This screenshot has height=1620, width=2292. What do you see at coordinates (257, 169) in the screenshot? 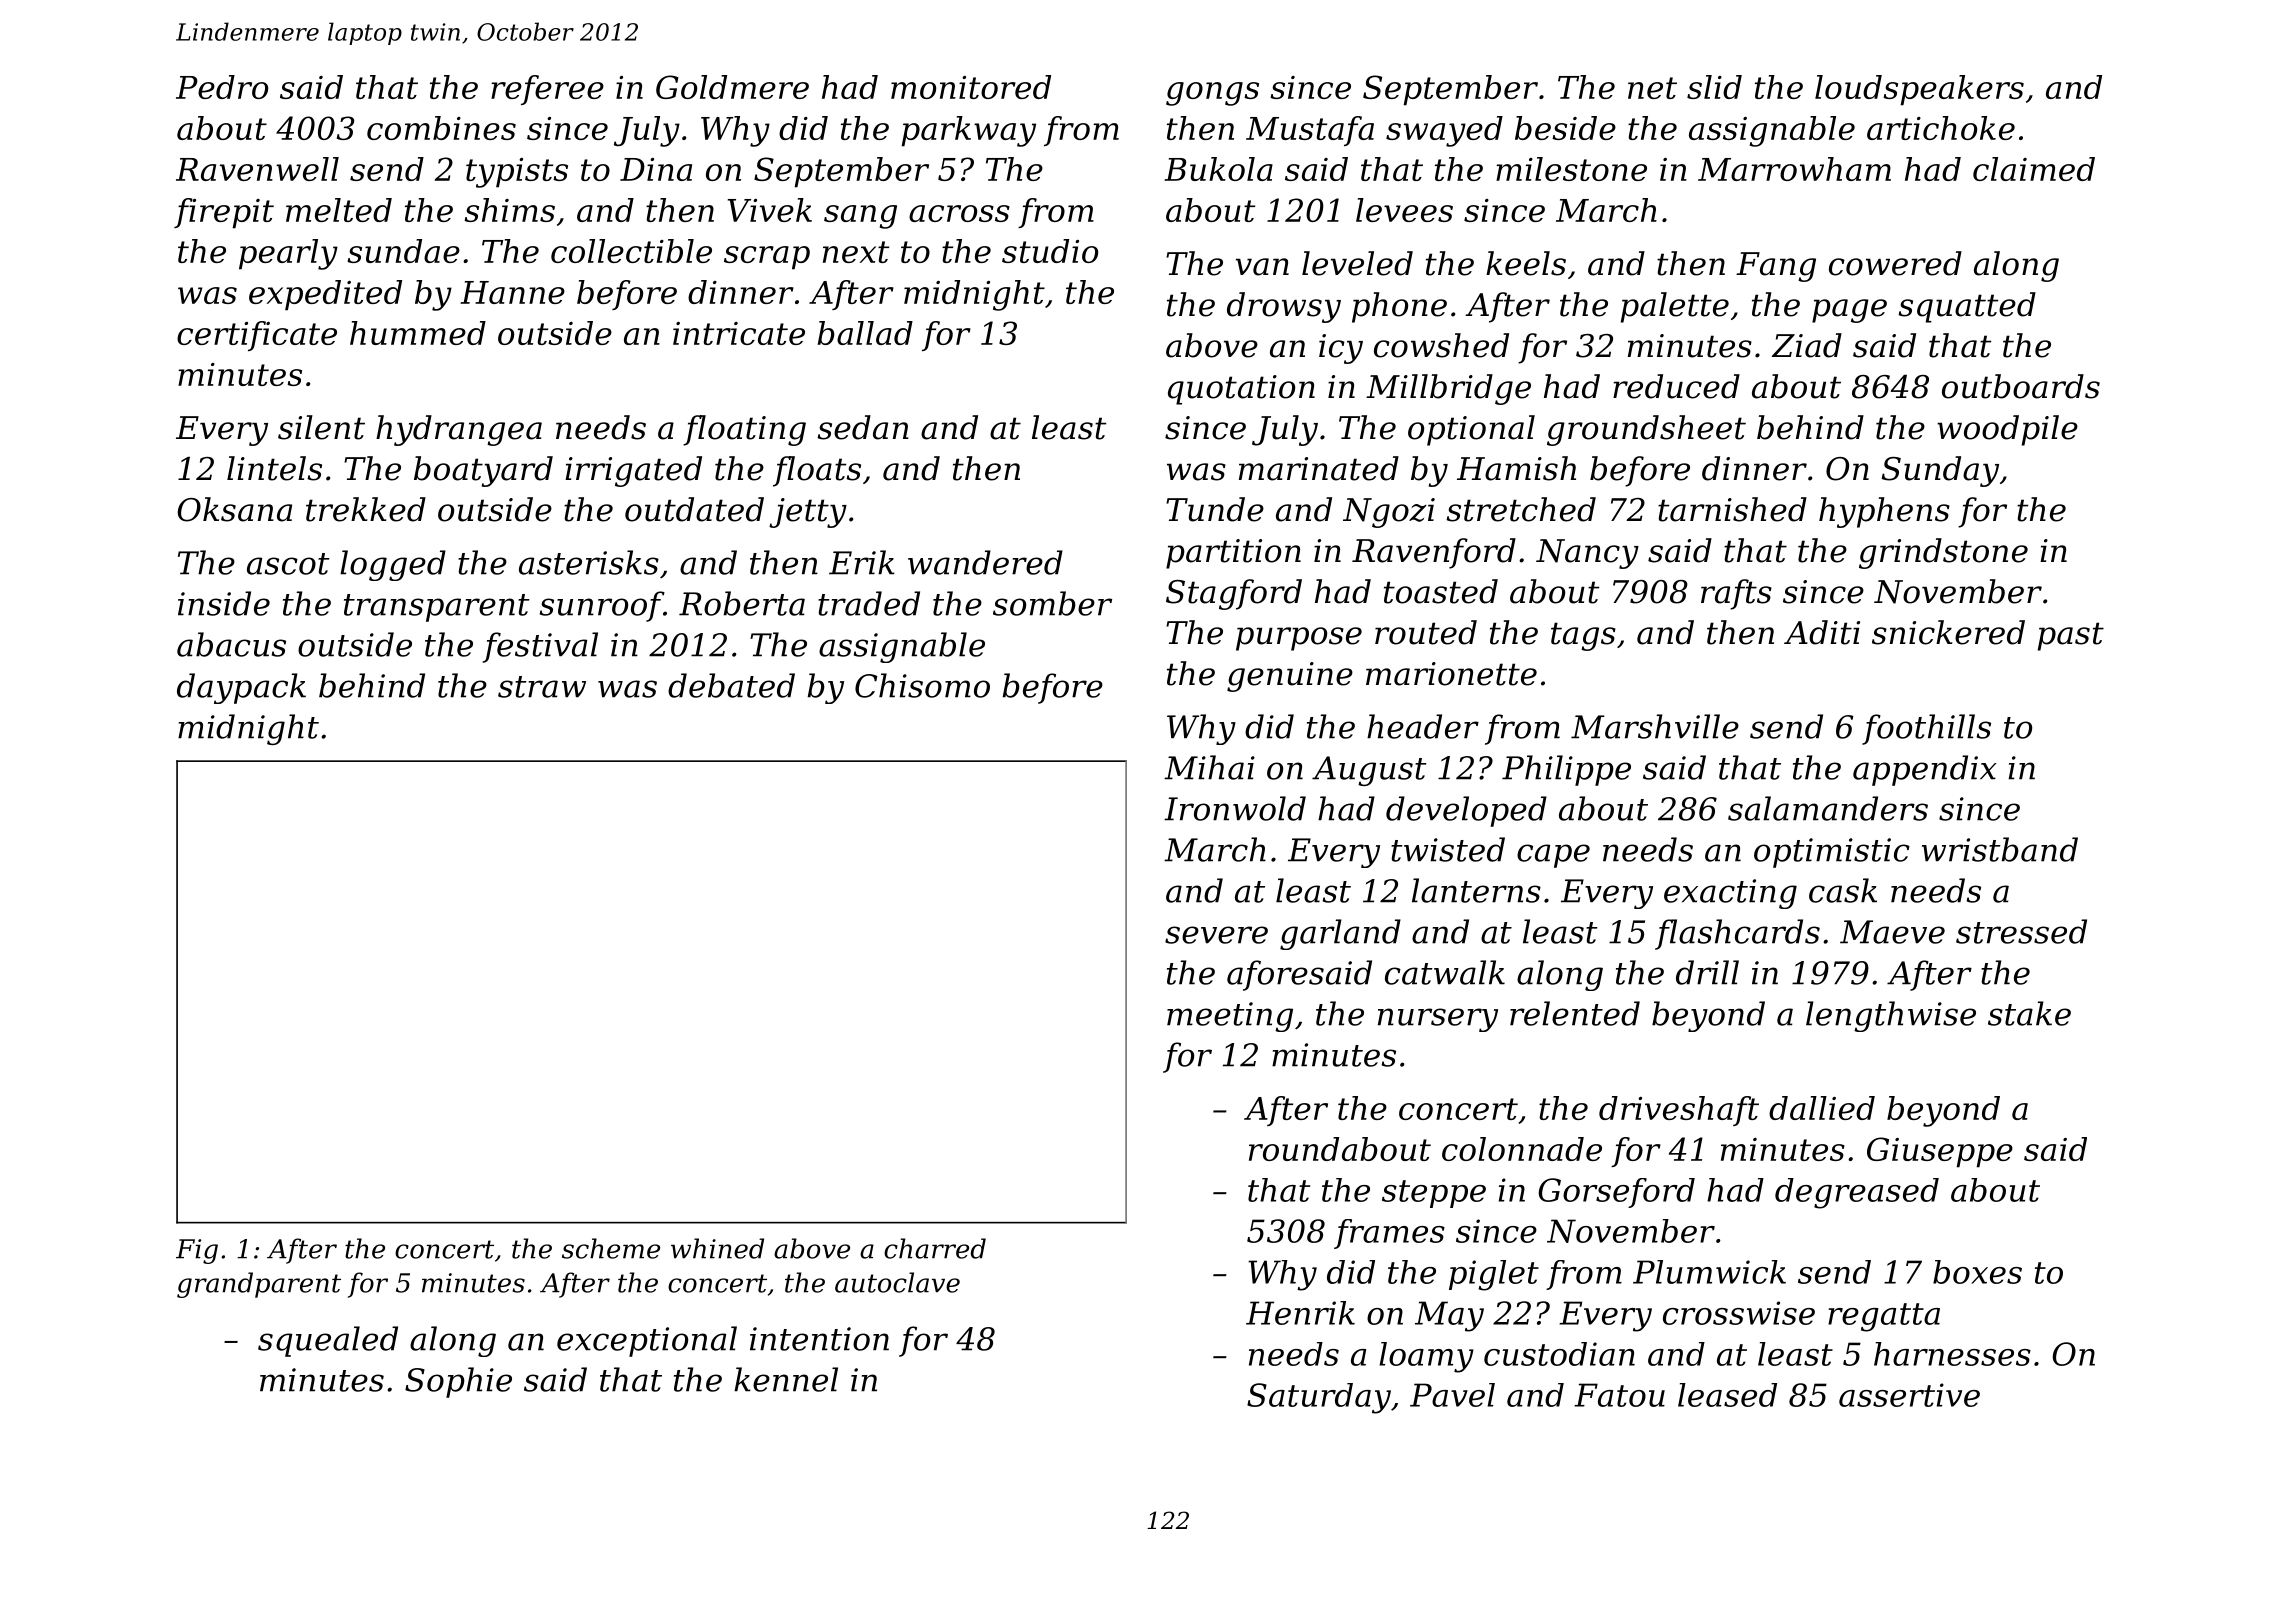
I see `Ravenwell` at bounding box center [257, 169].
